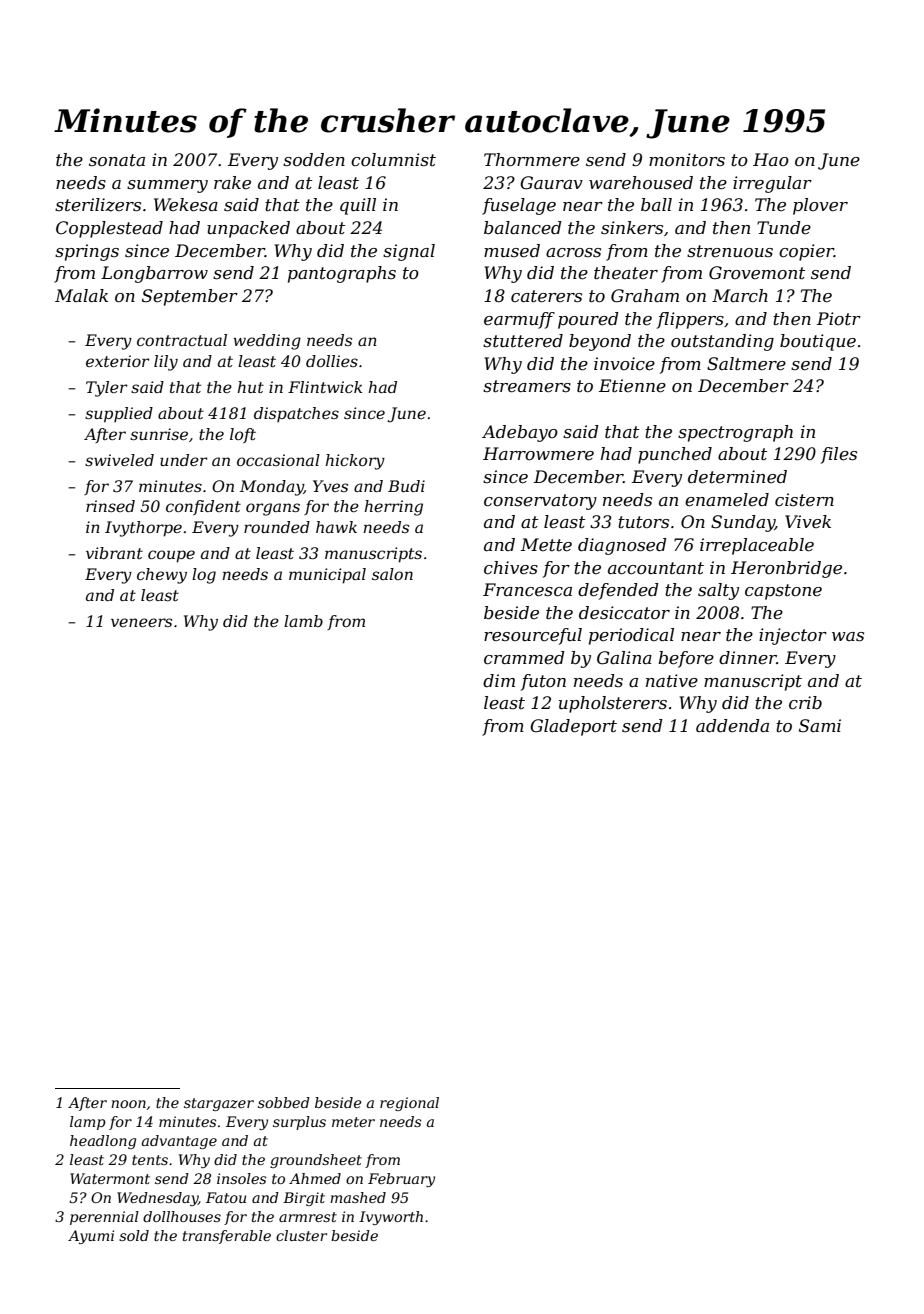 The image size is (924, 1314). I want to click on noon, so click(128, 1104).
